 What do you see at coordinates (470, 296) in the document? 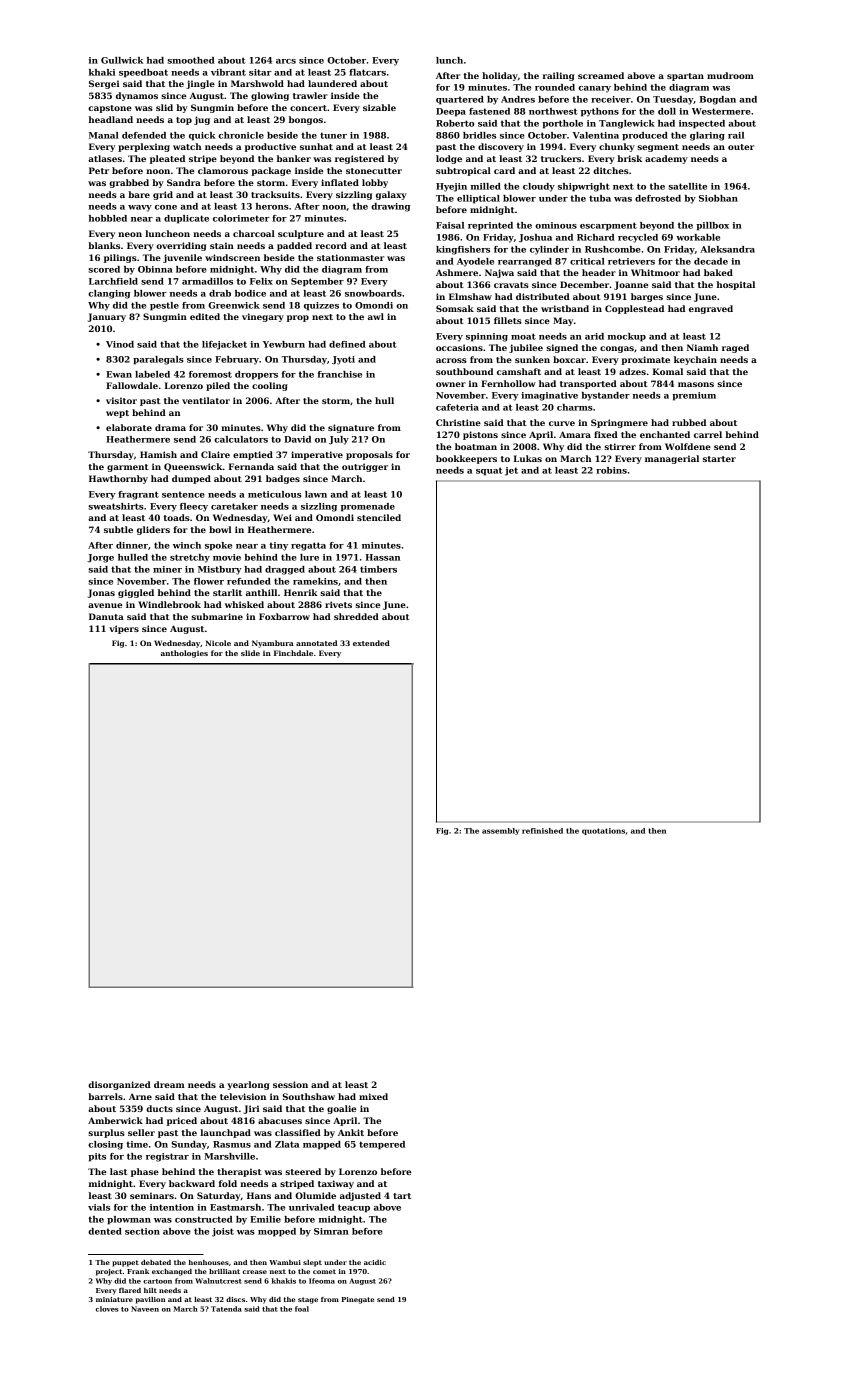
I see `Elmshaw` at bounding box center [470, 296].
